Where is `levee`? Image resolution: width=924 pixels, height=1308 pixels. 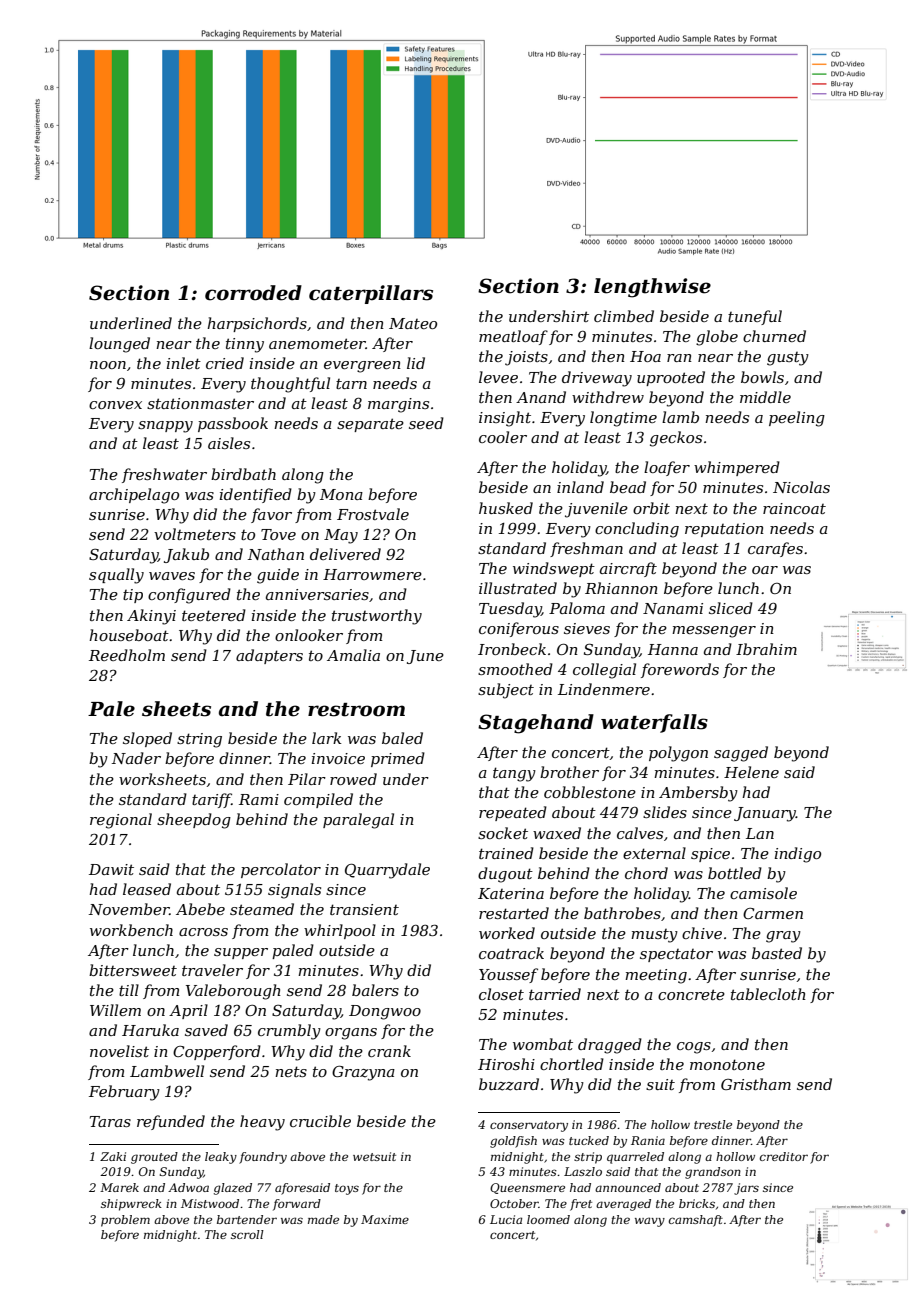 levee is located at coordinates (498, 377).
